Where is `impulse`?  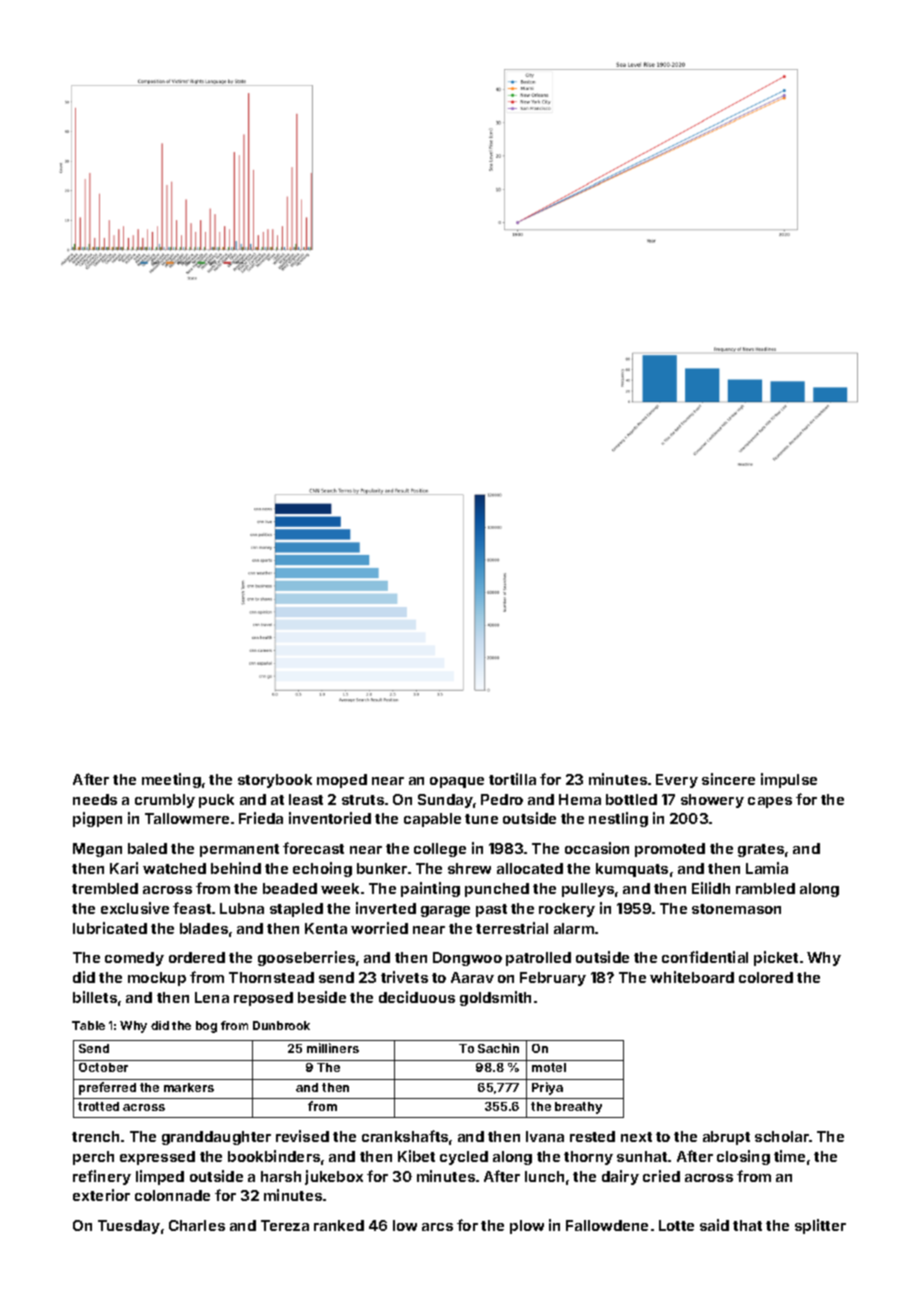 impulse is located at coordinates (789, 780).
